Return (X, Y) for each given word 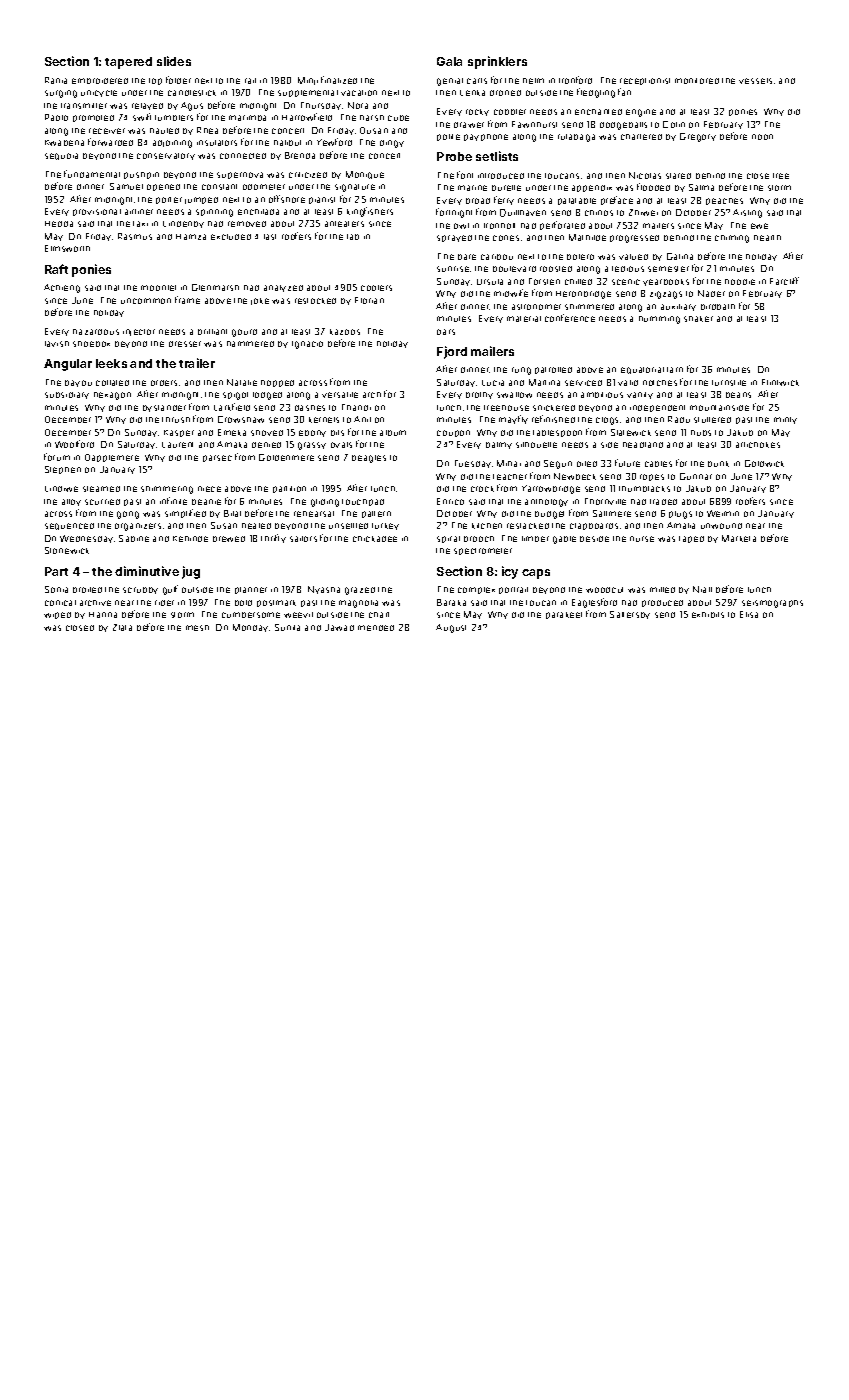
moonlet (158, 288)
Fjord (452, 352)
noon (762, 137)
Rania (56, 80)
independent (657, 408)
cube (398, 118)
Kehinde (190, 539)
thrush (176, 420)
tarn (675, 370)
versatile (340, 395)
